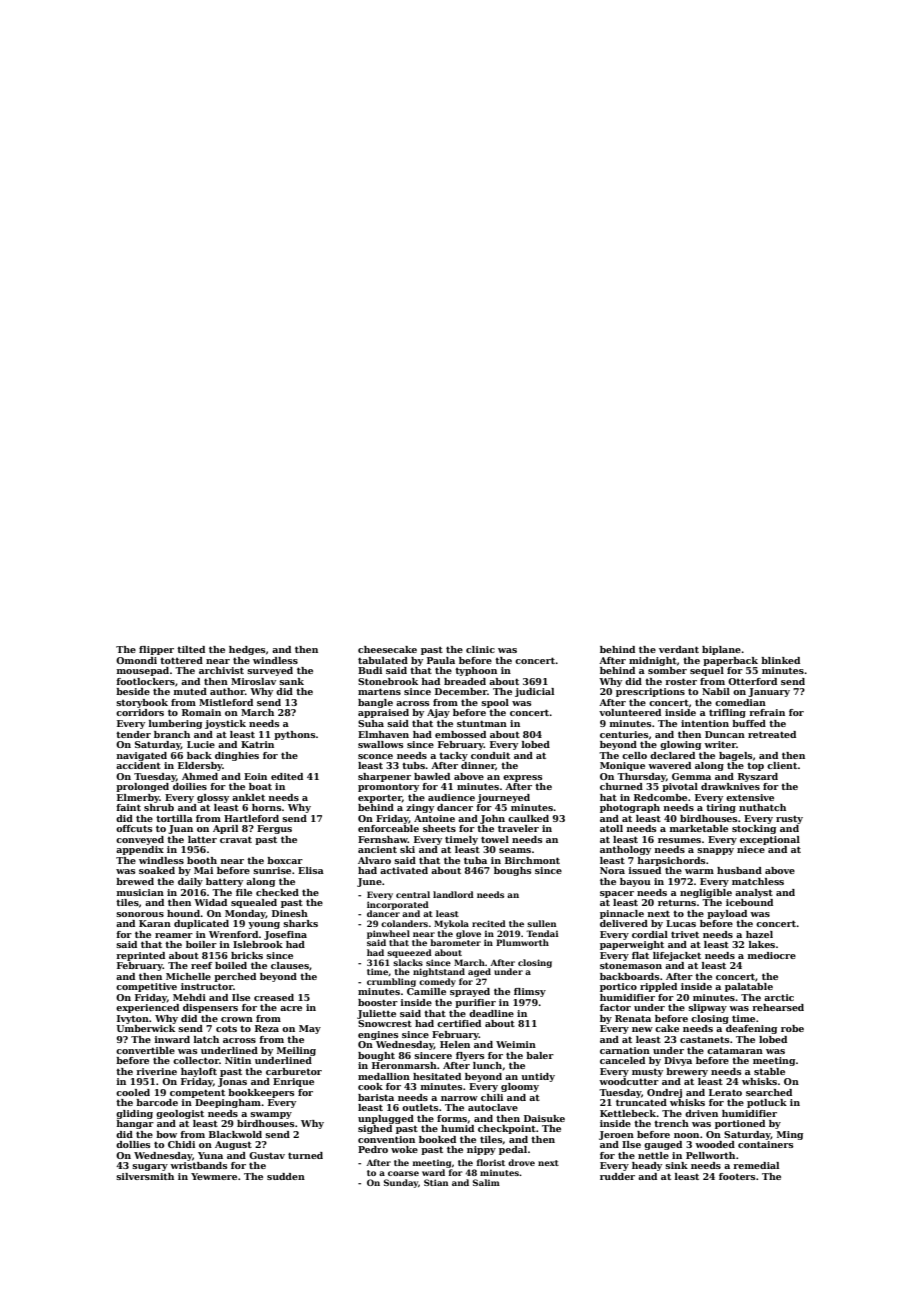  I want to click on Yewmere, so click(214, 1176).
